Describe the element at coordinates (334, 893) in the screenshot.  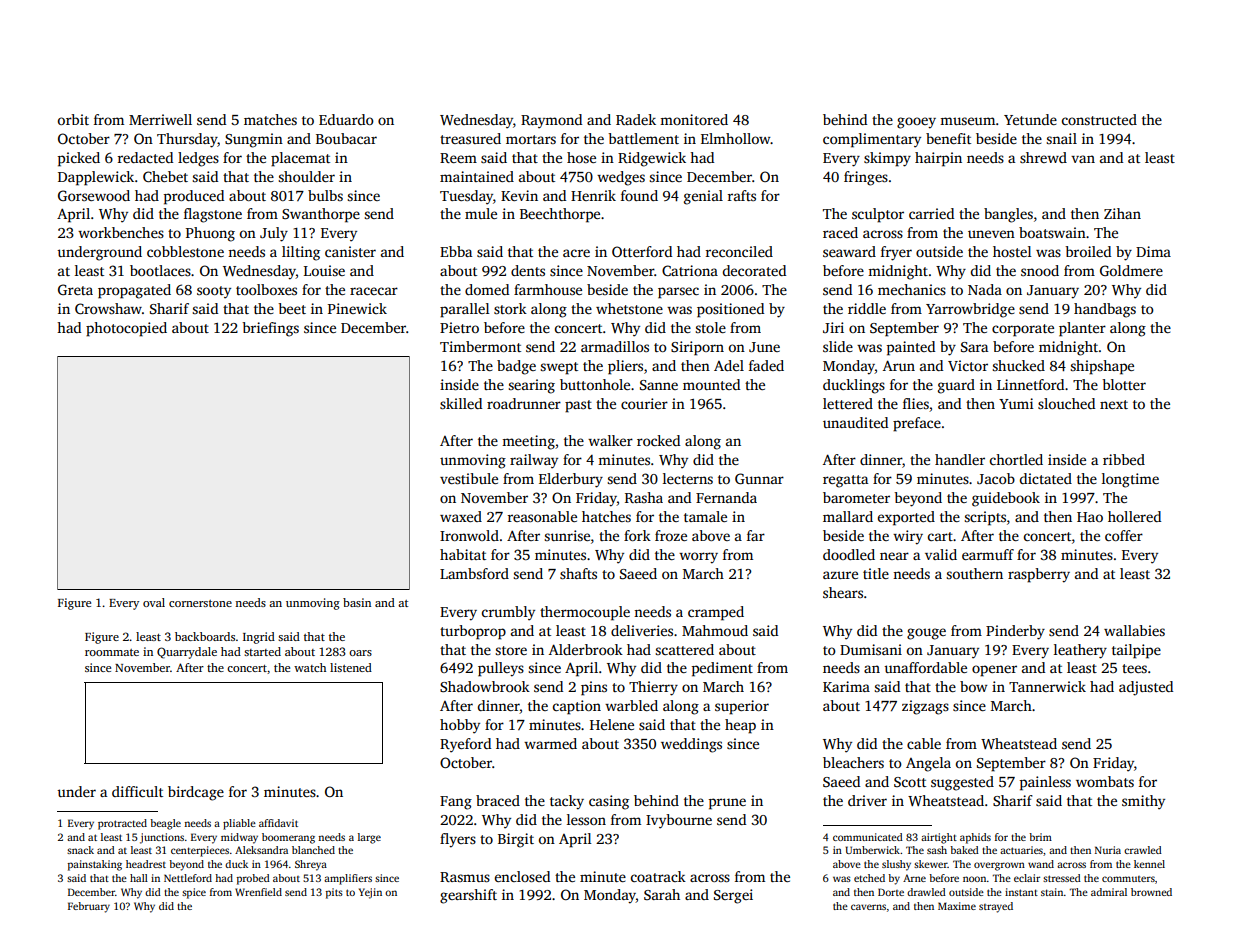
I see `pits` at that location.
